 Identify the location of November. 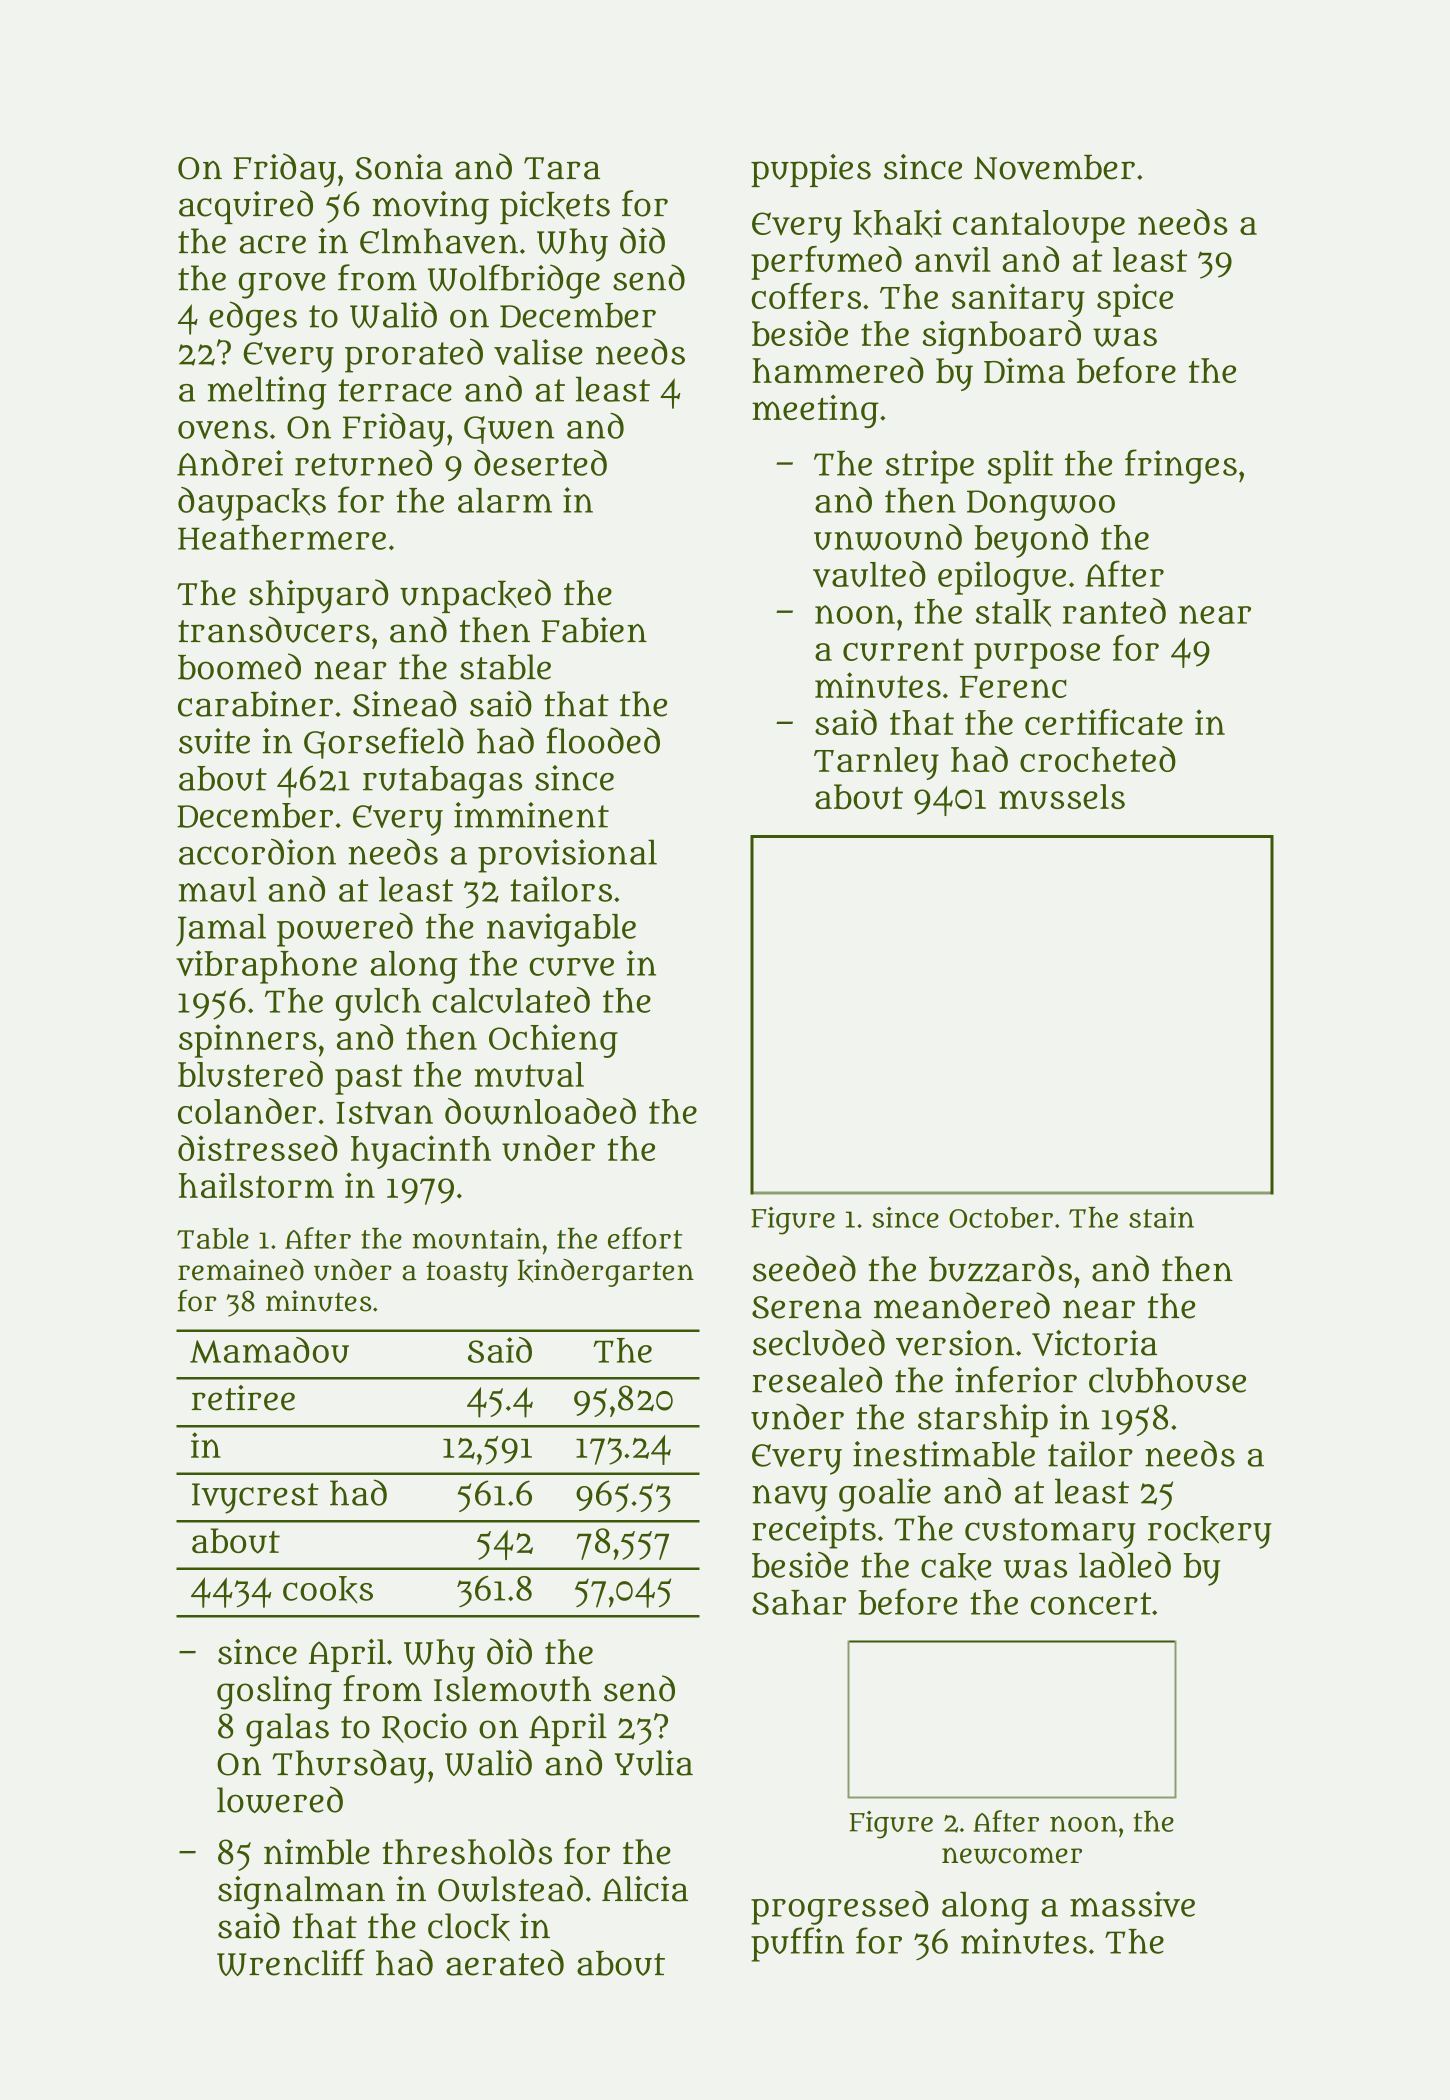
(1054, 167).
